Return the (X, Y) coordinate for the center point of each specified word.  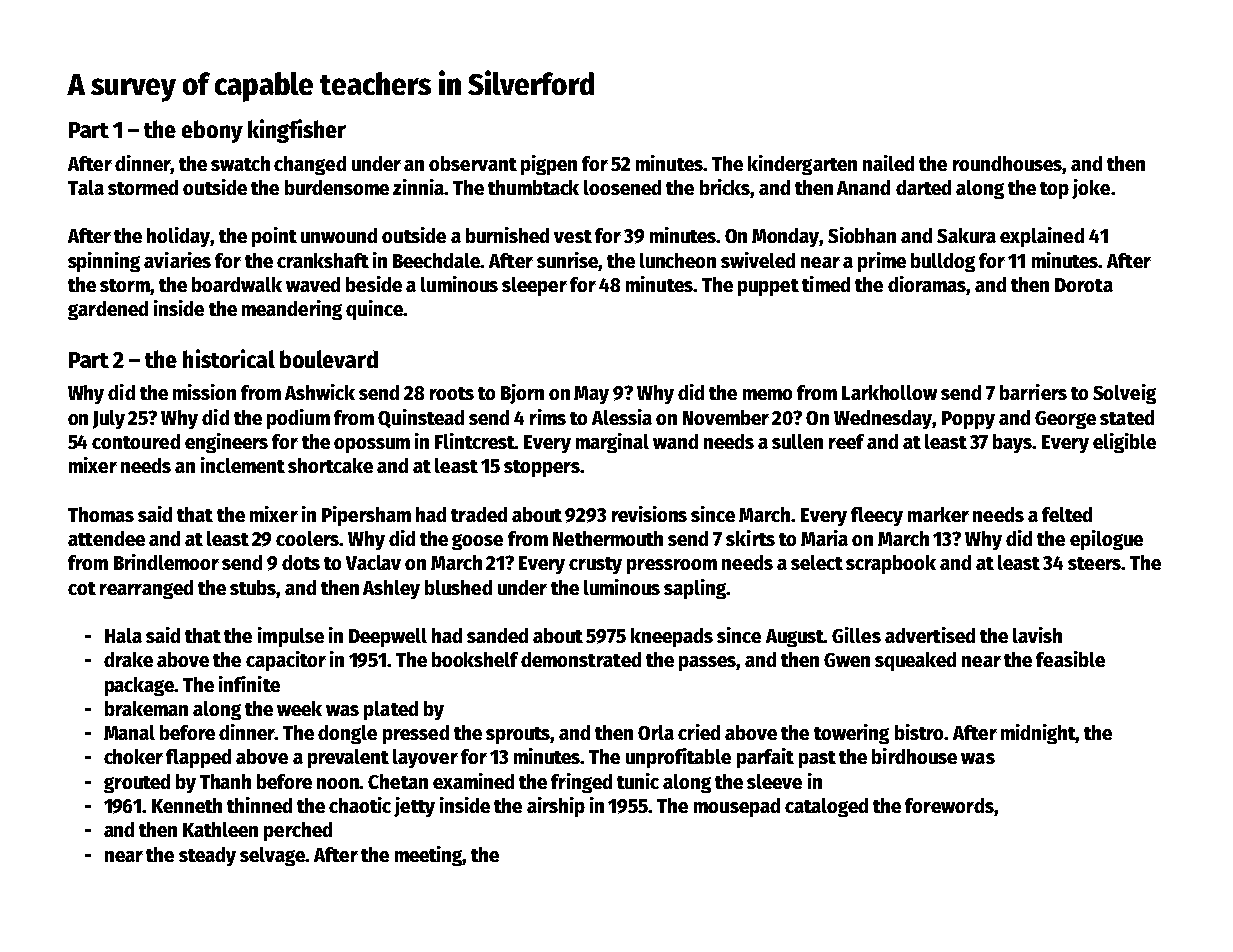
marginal (612, 443)
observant (473, 163)
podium (298, 419)
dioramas (927, 285)
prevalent (348, 758)
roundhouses (1007, 163)
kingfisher (297, 131)
